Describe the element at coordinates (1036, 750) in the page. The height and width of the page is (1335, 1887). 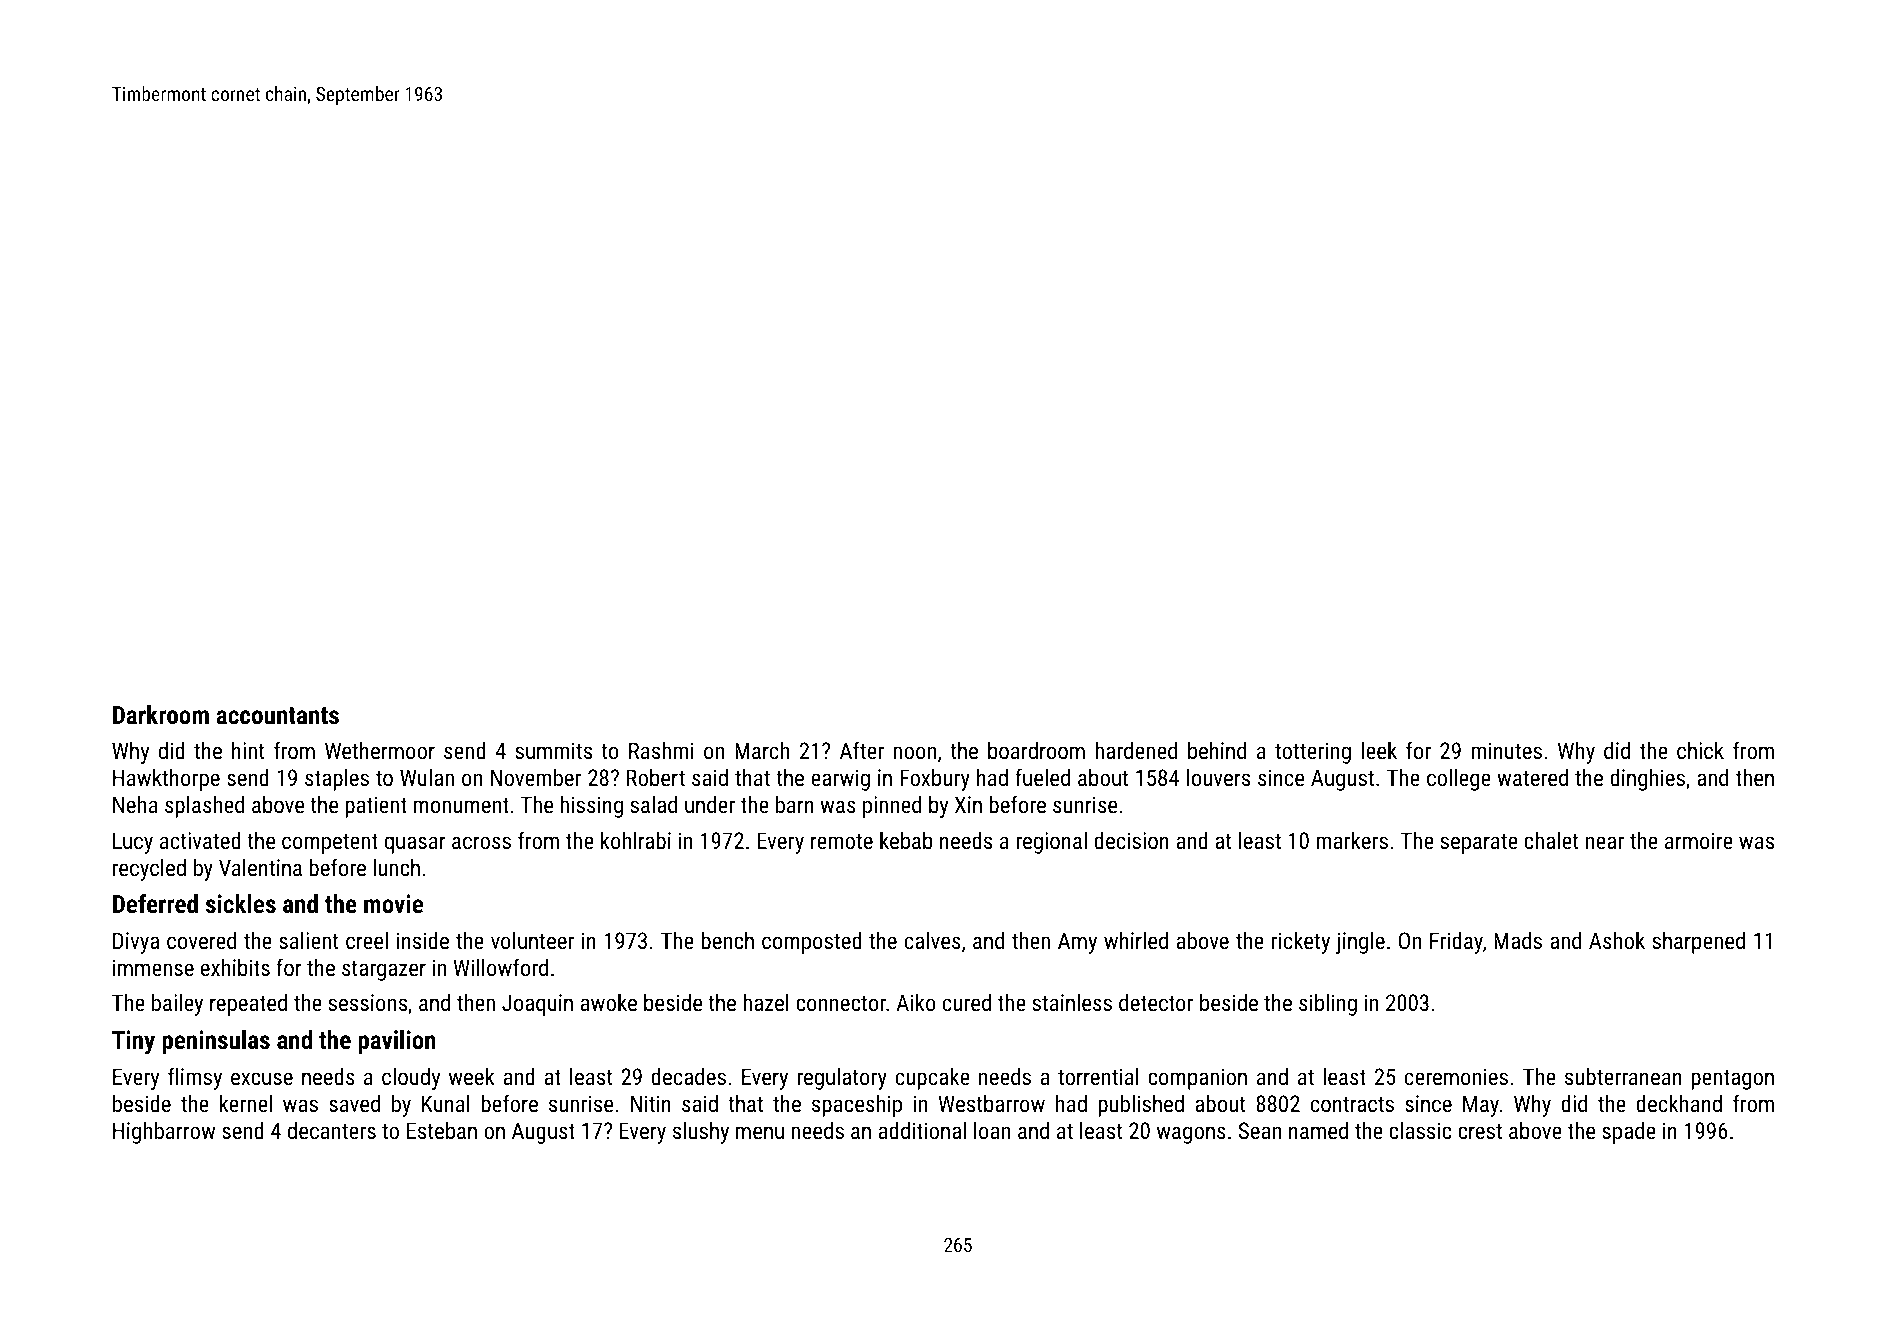
I see `boardroom` at that location.
